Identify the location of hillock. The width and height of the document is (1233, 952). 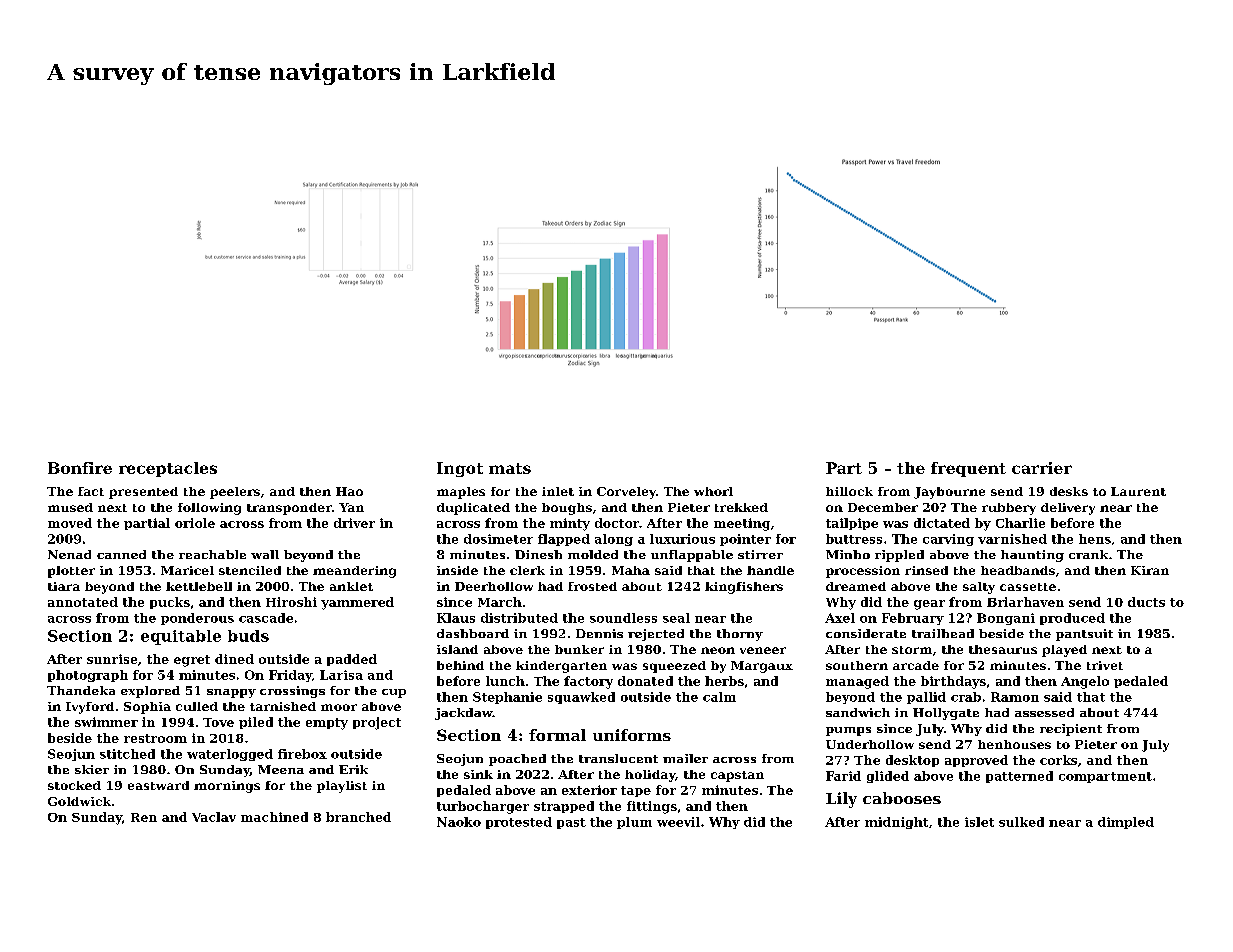
(849, 491).
